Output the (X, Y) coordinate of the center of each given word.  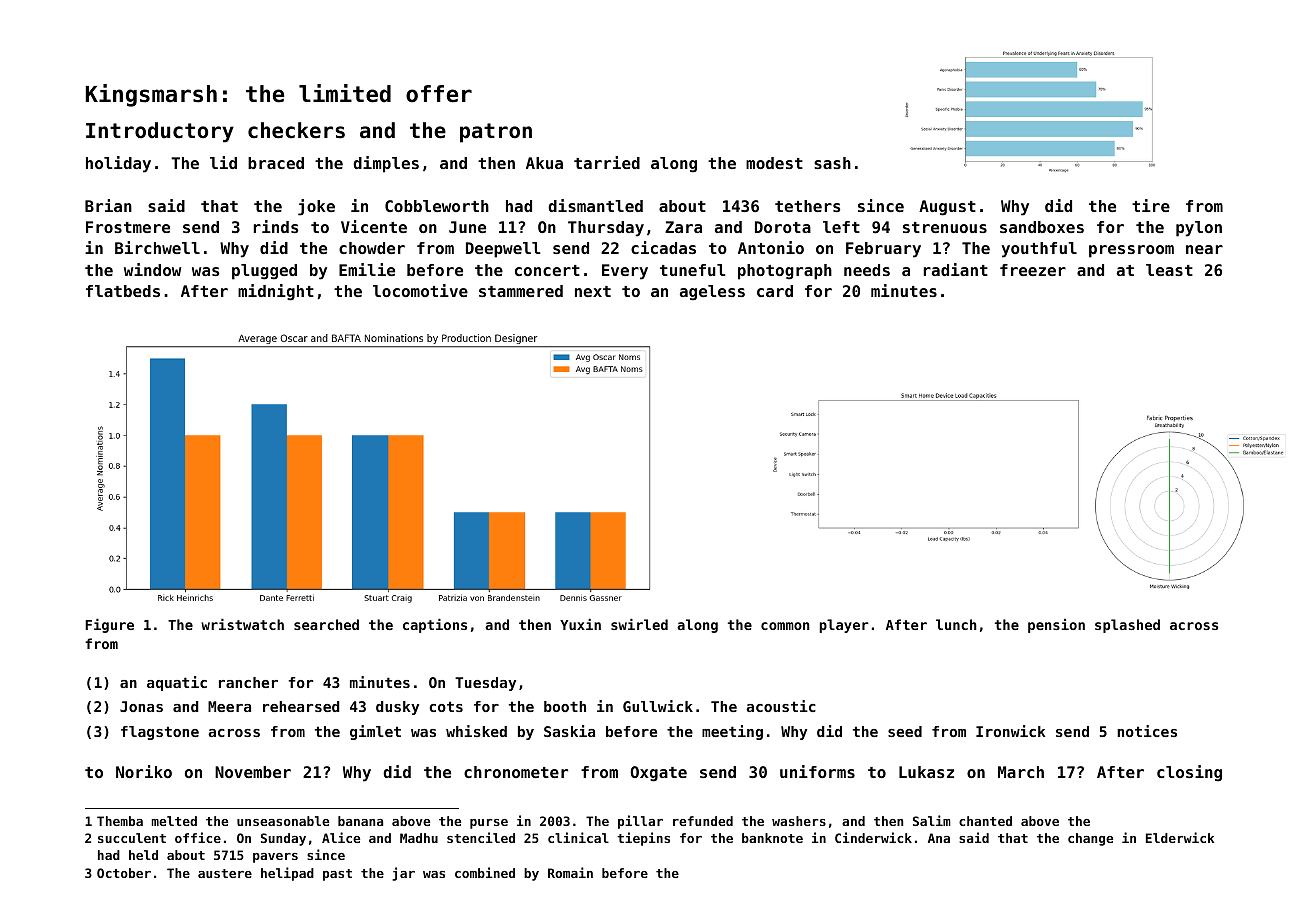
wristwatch (242, 624)
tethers (808, 206)
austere (225, 873)
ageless (712, 293)
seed (905, 731)
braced (276, 163)
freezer (1033, 270)
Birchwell (157, 247)
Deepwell (503, 250)
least (1169, 270)
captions (435, 625)
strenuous (945, 227)
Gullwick (658, 706)
